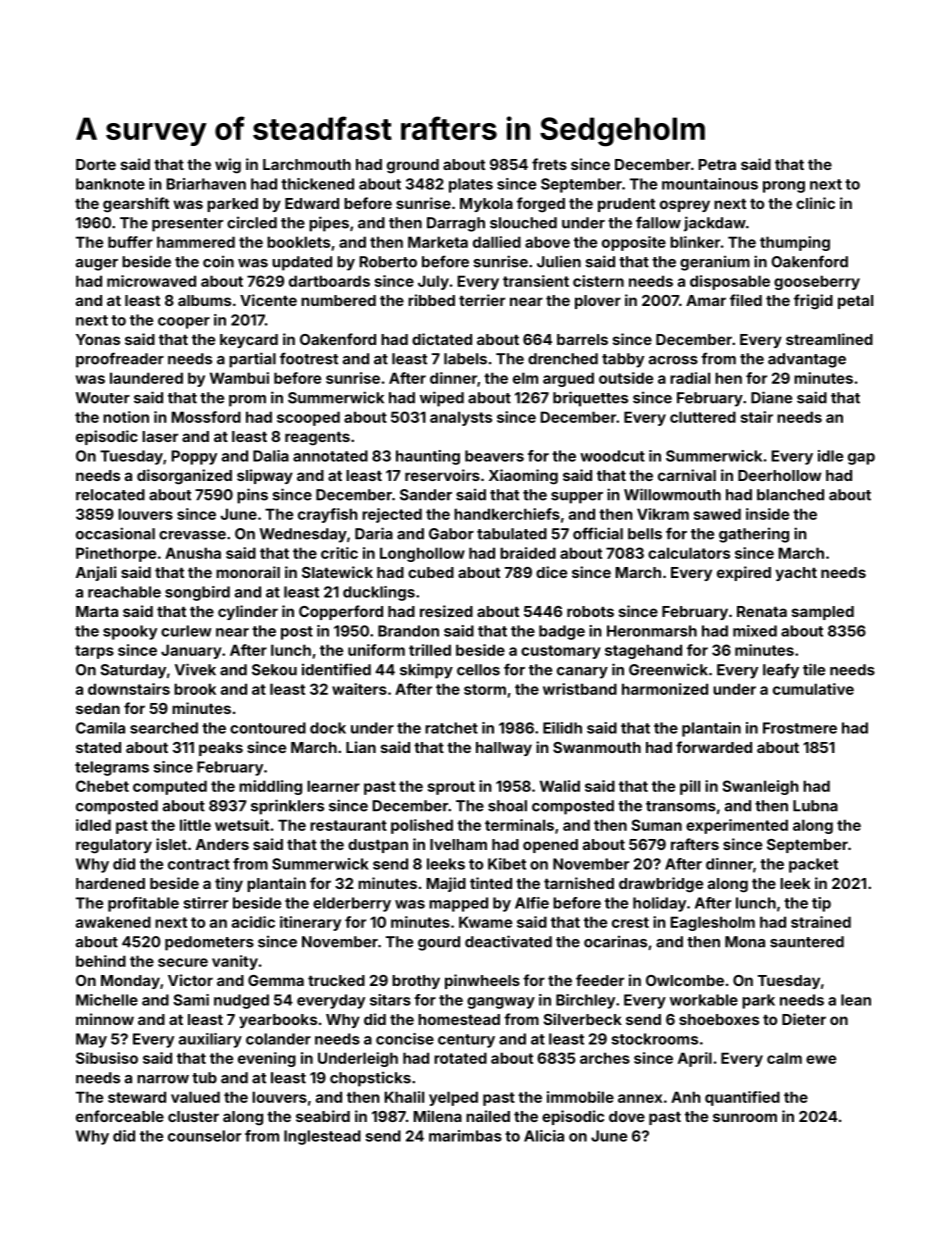 Image resolution: width=952 pixels, height=1233 pixels. I want to click on enforceable, so click(120, 1116).
